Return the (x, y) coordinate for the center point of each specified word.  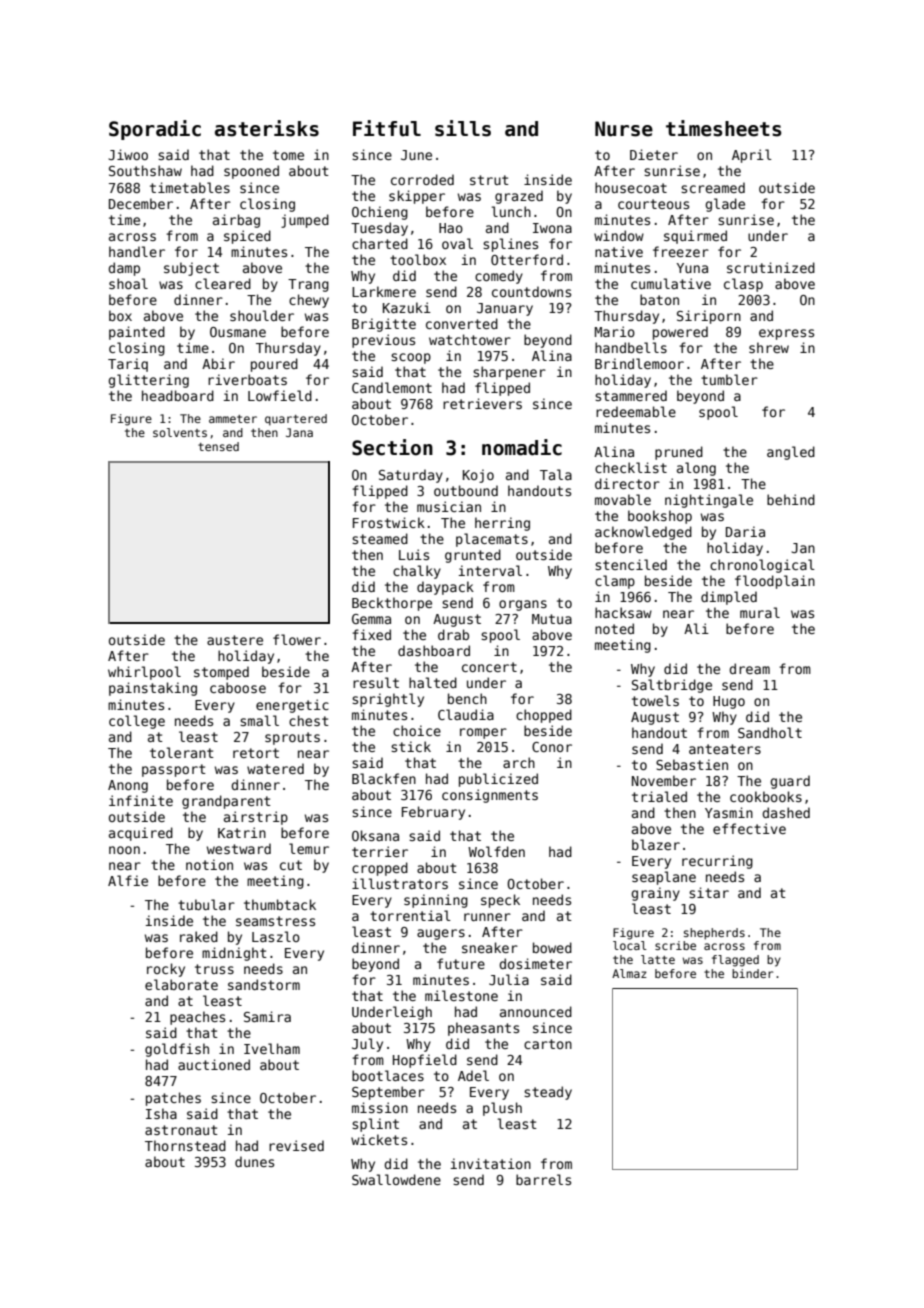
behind (791, 499)
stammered (631, 395)
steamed (380, 538)
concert (489, 667)
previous (383, 341)
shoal (128, 283)
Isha (161, 1113)
